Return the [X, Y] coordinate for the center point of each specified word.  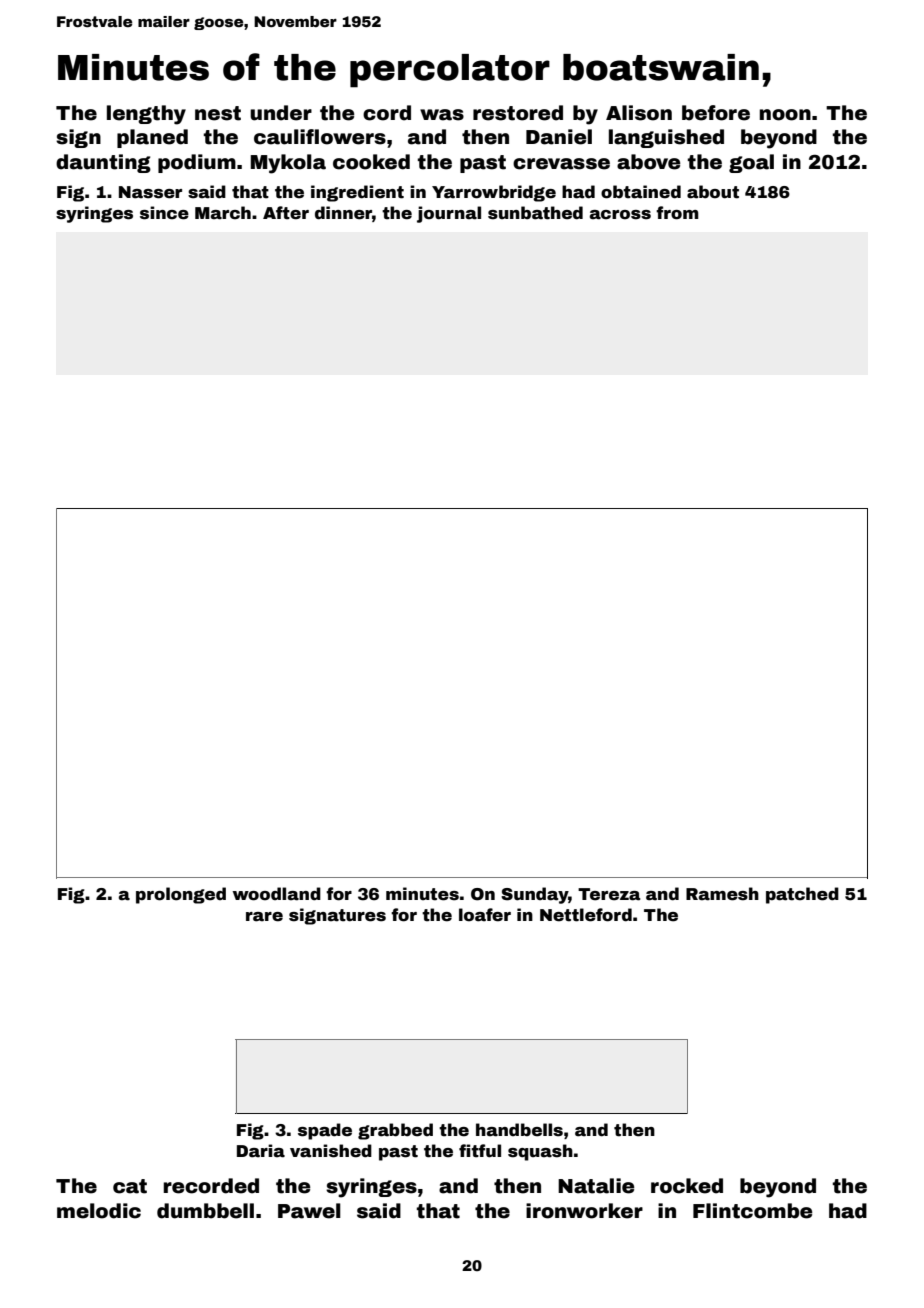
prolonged [181, 895]
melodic [99, 1211]
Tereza [609, 894]
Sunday [534, 895]
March [223, 213]
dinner [343, 213]
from [677, 213]
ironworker [584, 1211]
